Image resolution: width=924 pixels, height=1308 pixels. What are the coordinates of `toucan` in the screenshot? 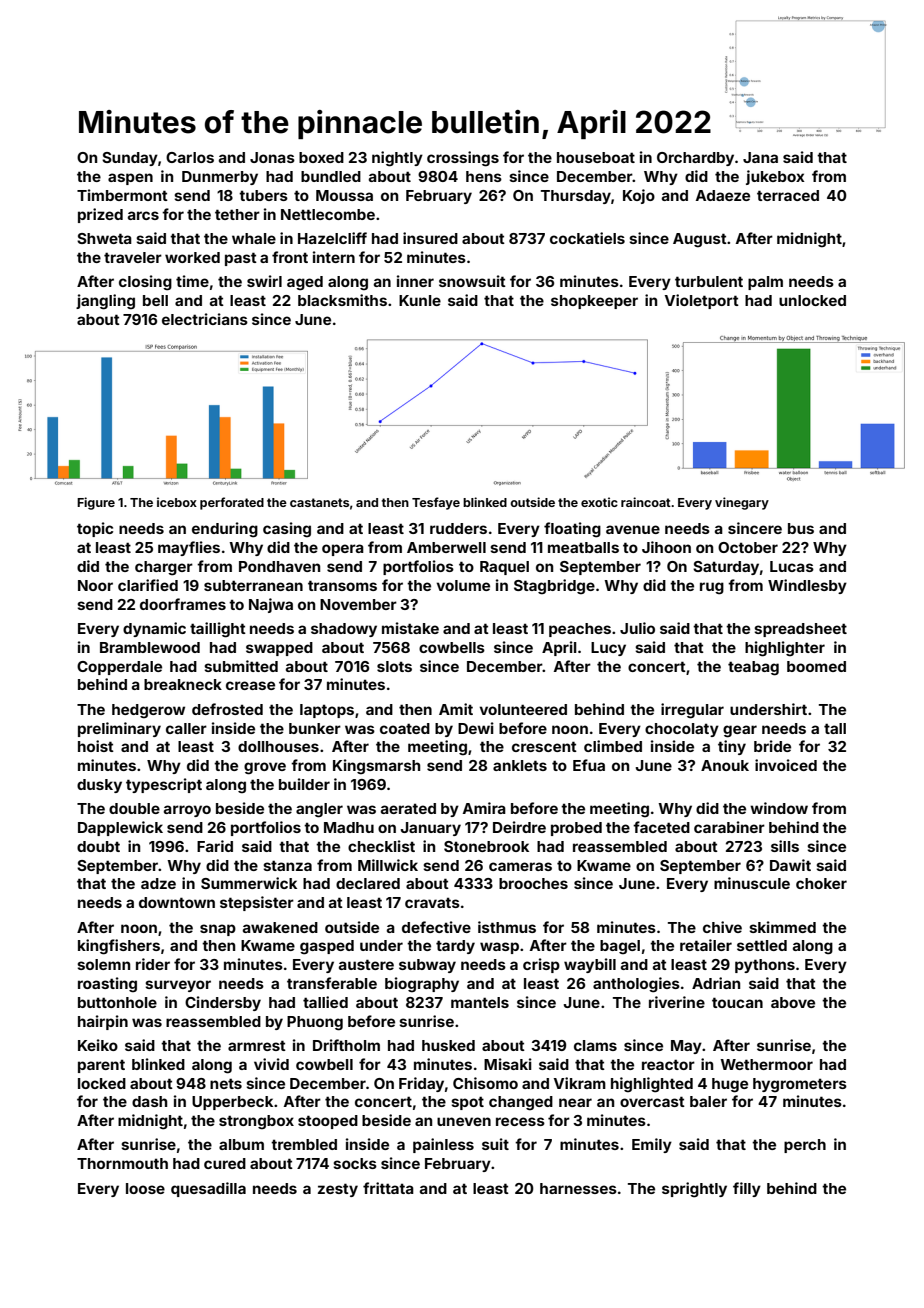 It's located at (737, 1002).
